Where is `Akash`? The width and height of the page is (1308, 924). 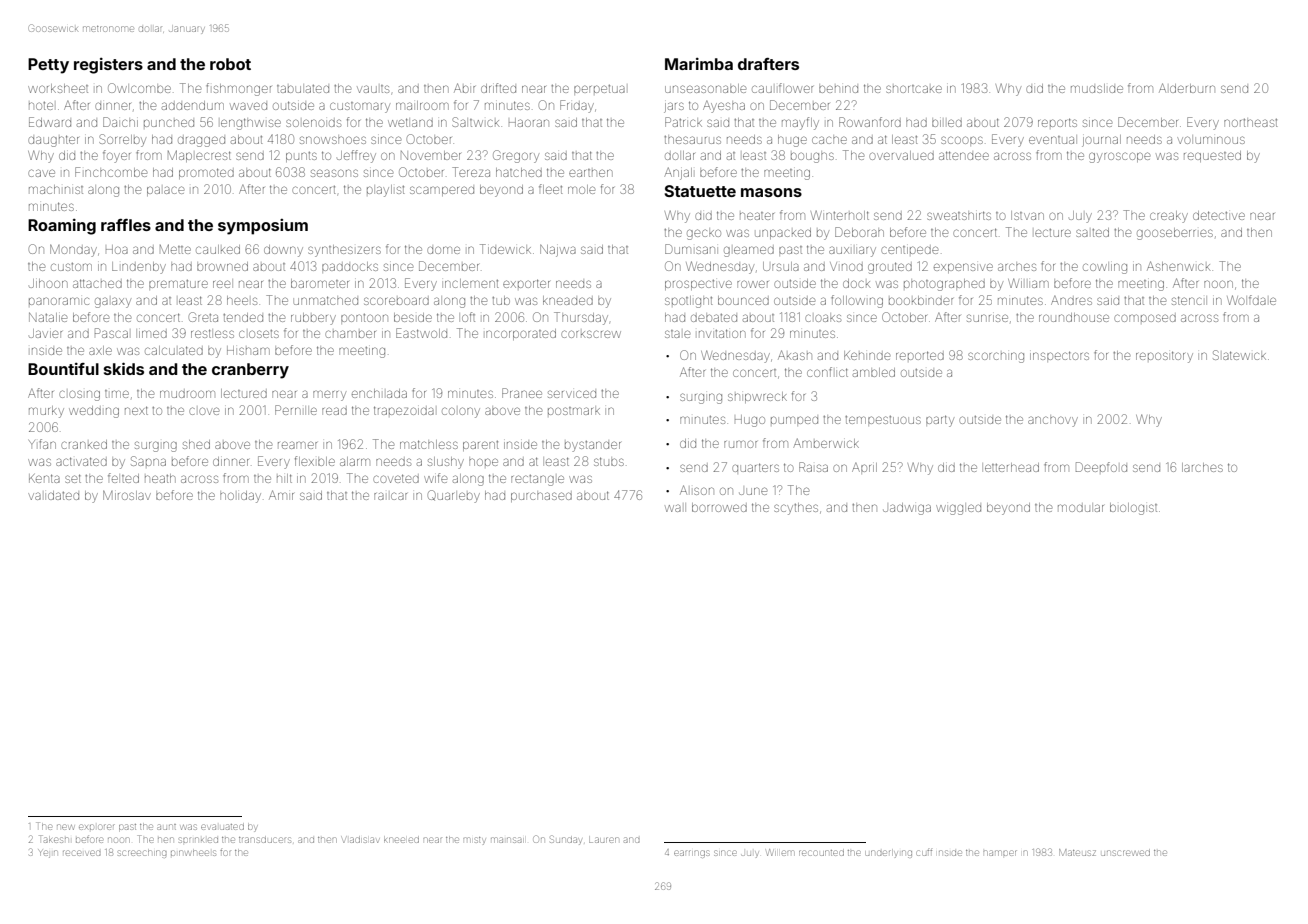
Akash is located at coordinates (795, 355).
